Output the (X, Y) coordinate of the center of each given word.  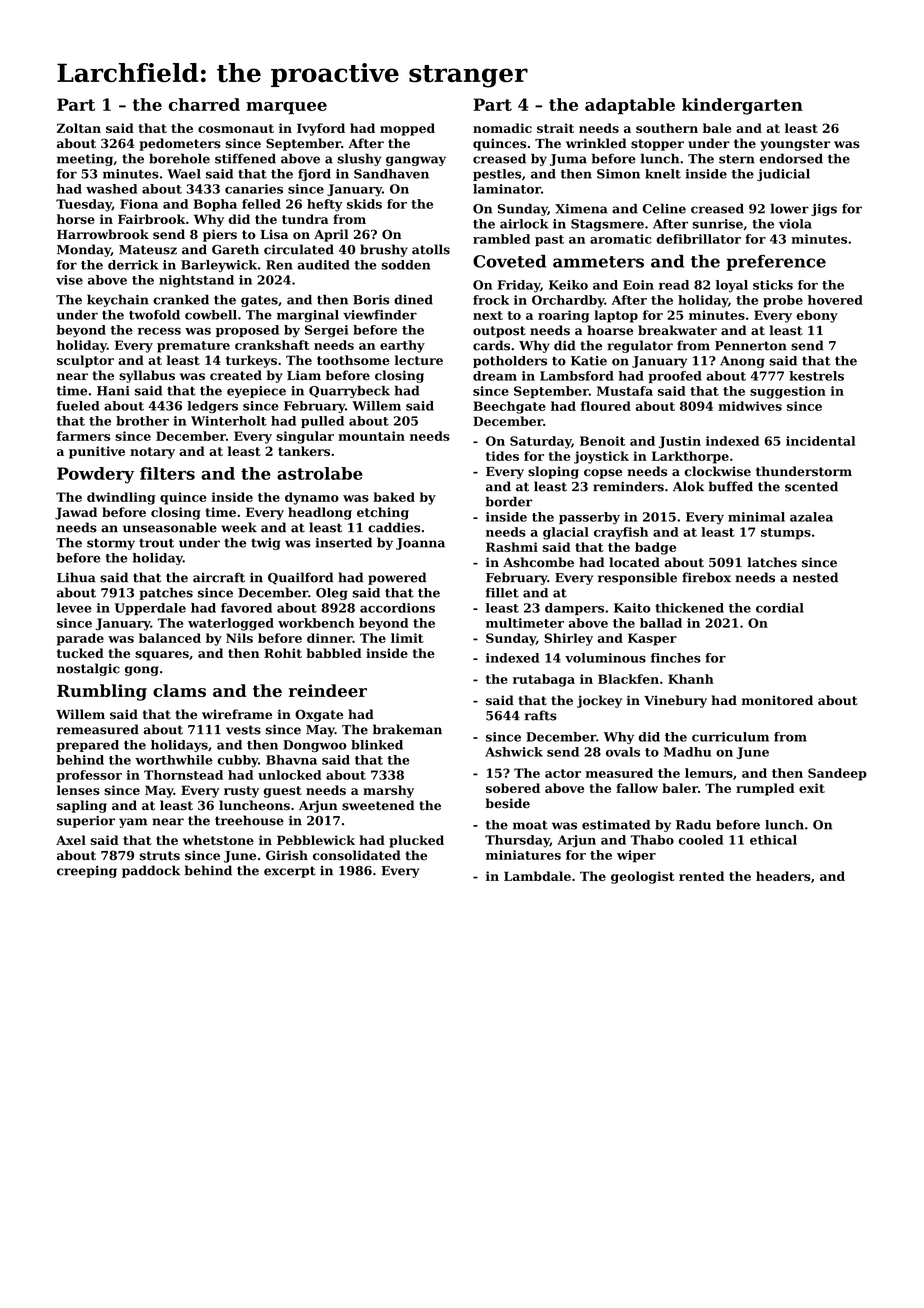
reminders (628, 486)
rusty (241, 792)
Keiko (568, 285)
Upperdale (150, 609)
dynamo (312, 498)
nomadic (502, 128)
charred (204, 104)
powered (397, 578)
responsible (637, 578)
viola (795, 224)
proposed (247, 331)
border (509, 501)
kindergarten (742, 106)
